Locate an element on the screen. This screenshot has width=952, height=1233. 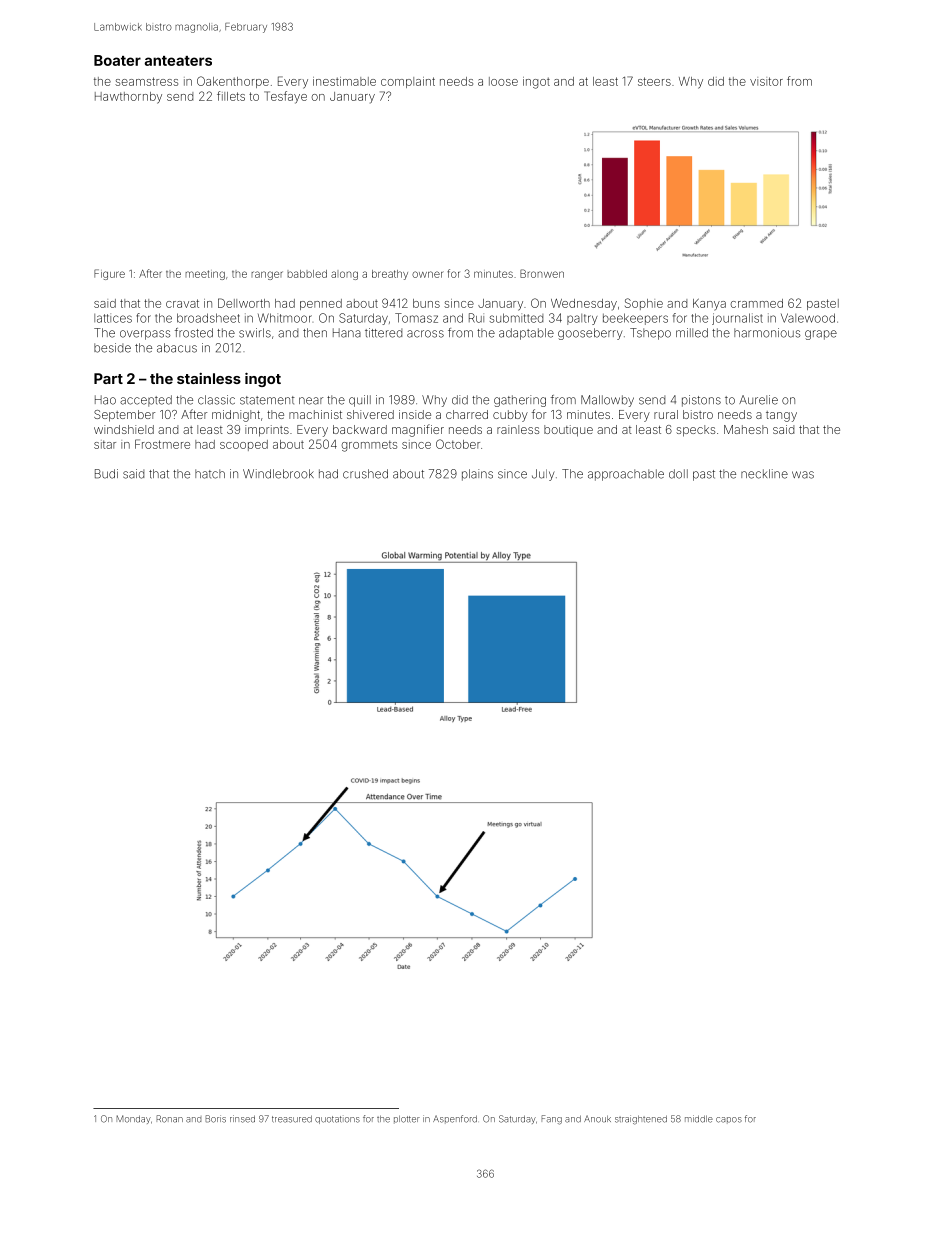
rinsed is located at coordinates (242, 1119).
